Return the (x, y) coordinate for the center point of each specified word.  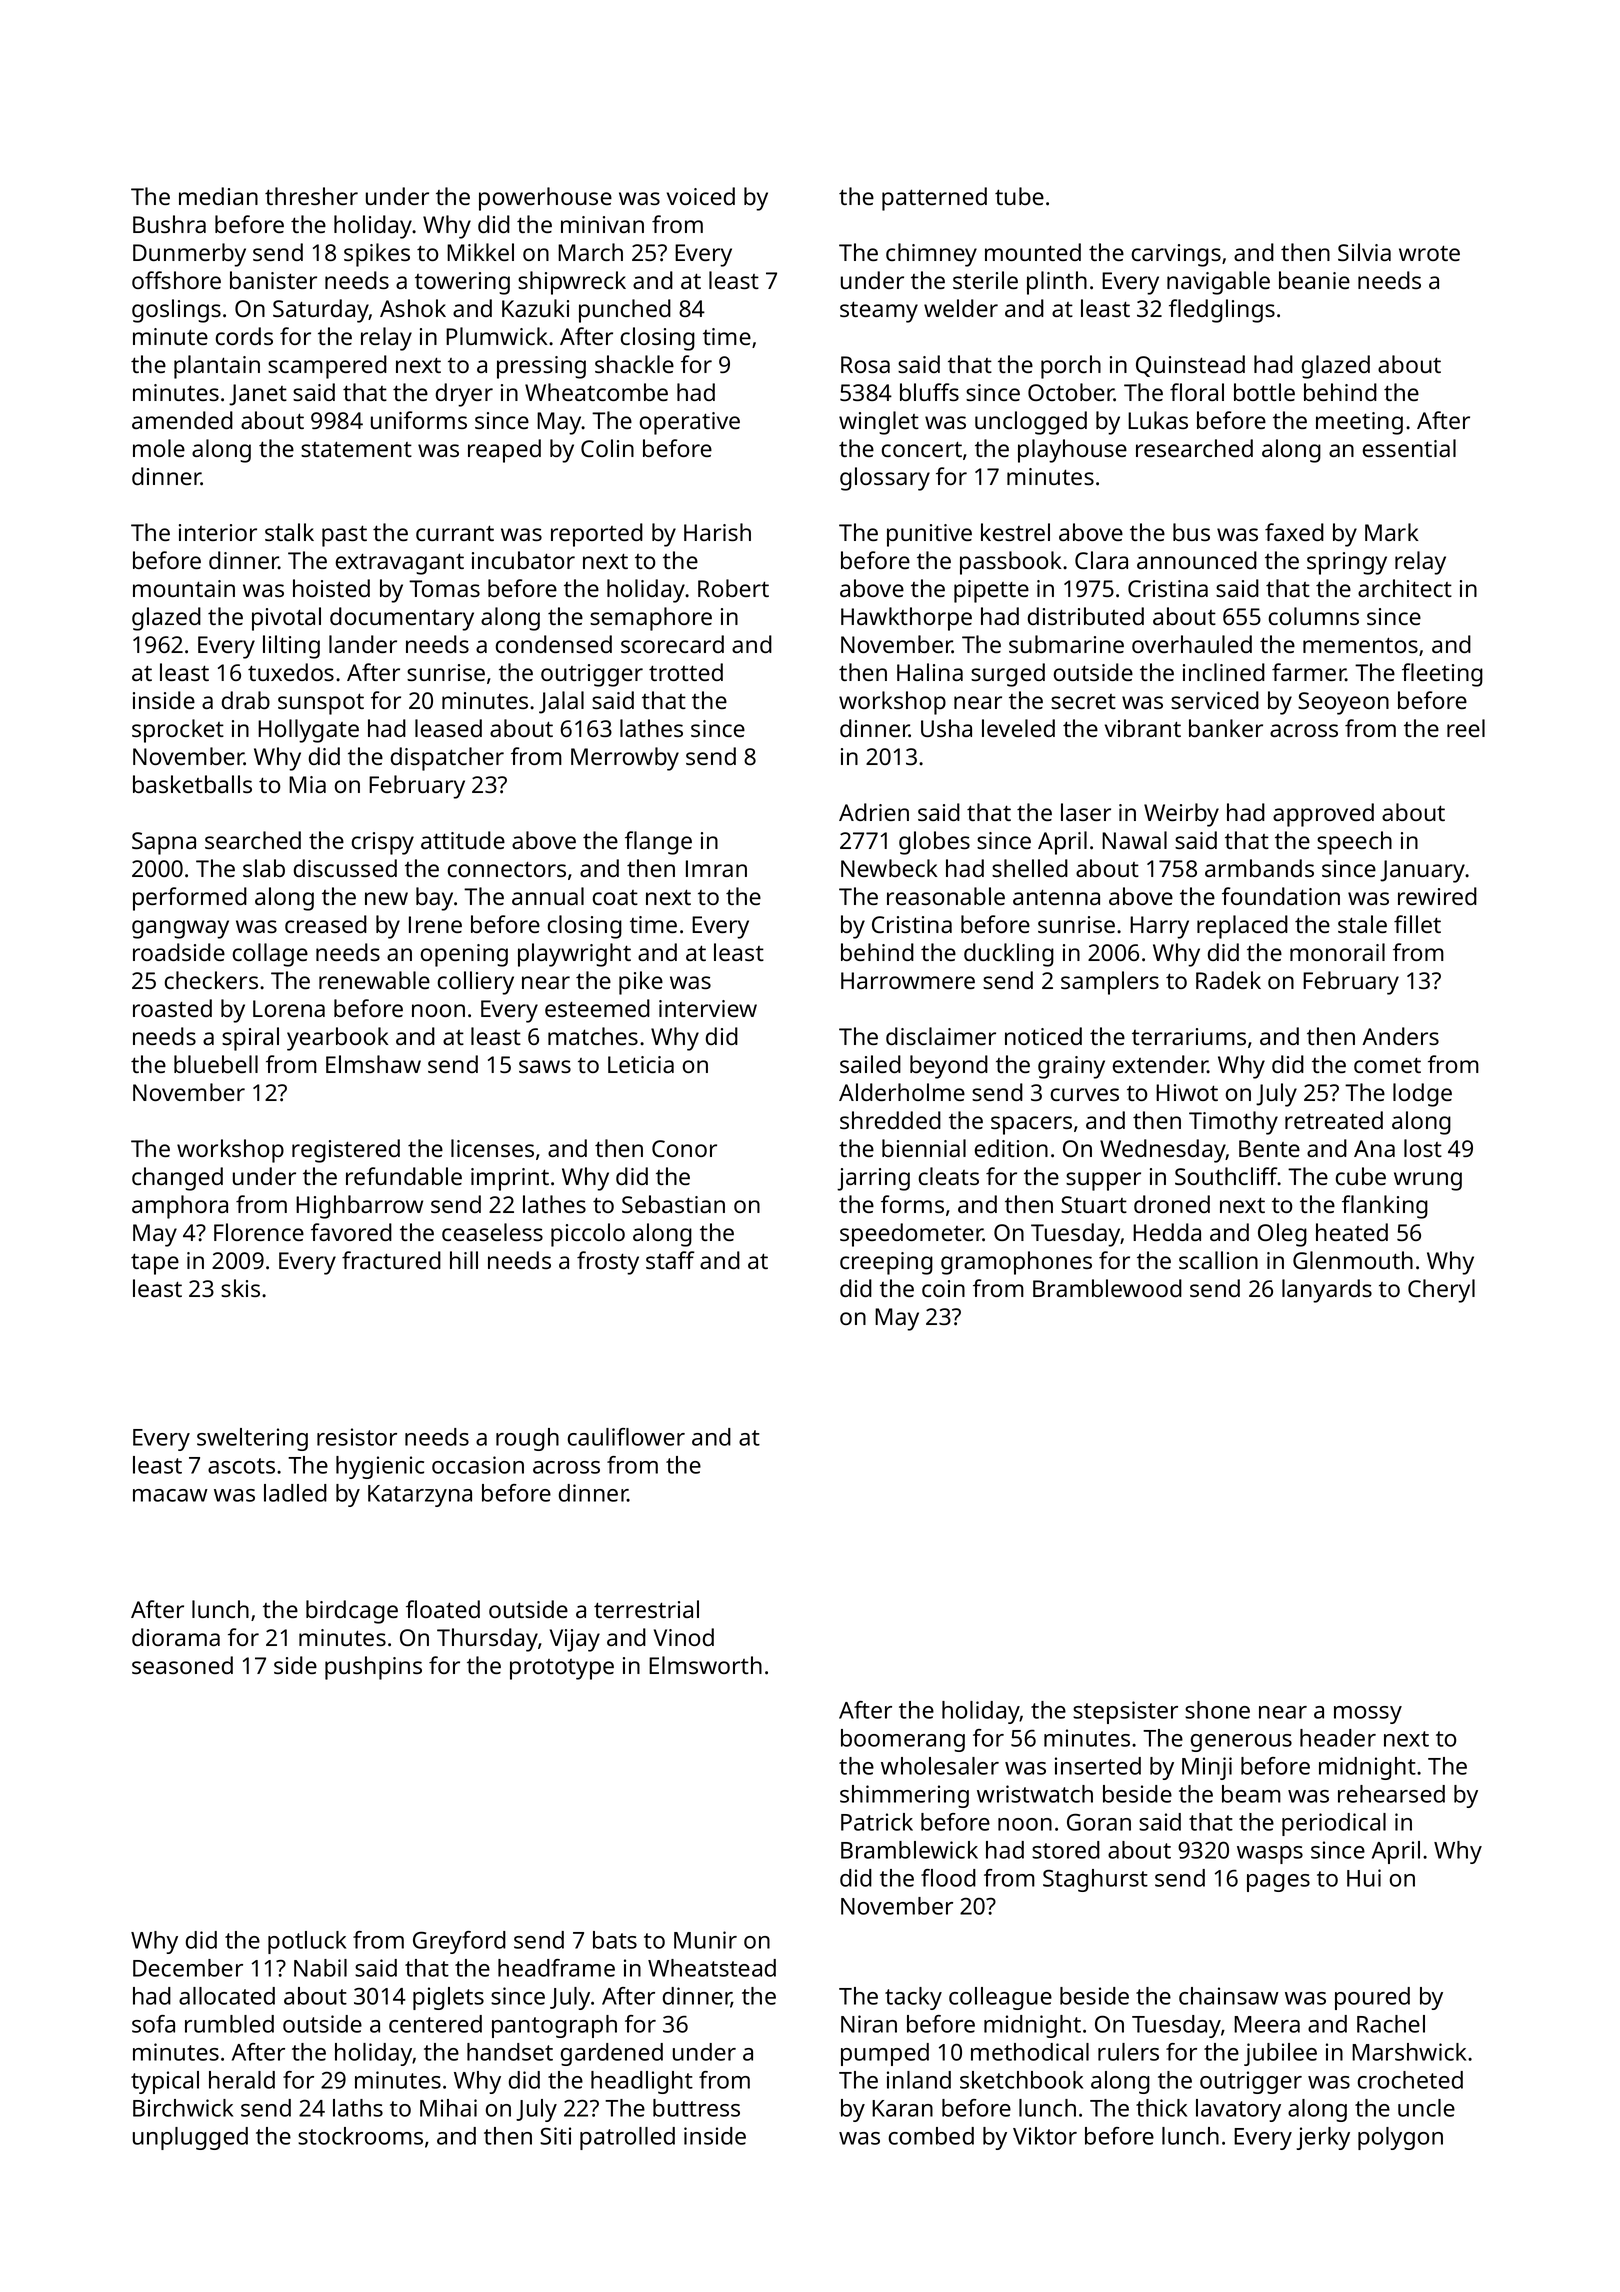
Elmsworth (705, 1665)
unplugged (190, 2138)
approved (1323, 815)
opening (464, 955)
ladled (295, 1493)
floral (1197, 392)
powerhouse (545, 199)
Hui (1364, 1878)
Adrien (874, 812)
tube (1019, 196)
